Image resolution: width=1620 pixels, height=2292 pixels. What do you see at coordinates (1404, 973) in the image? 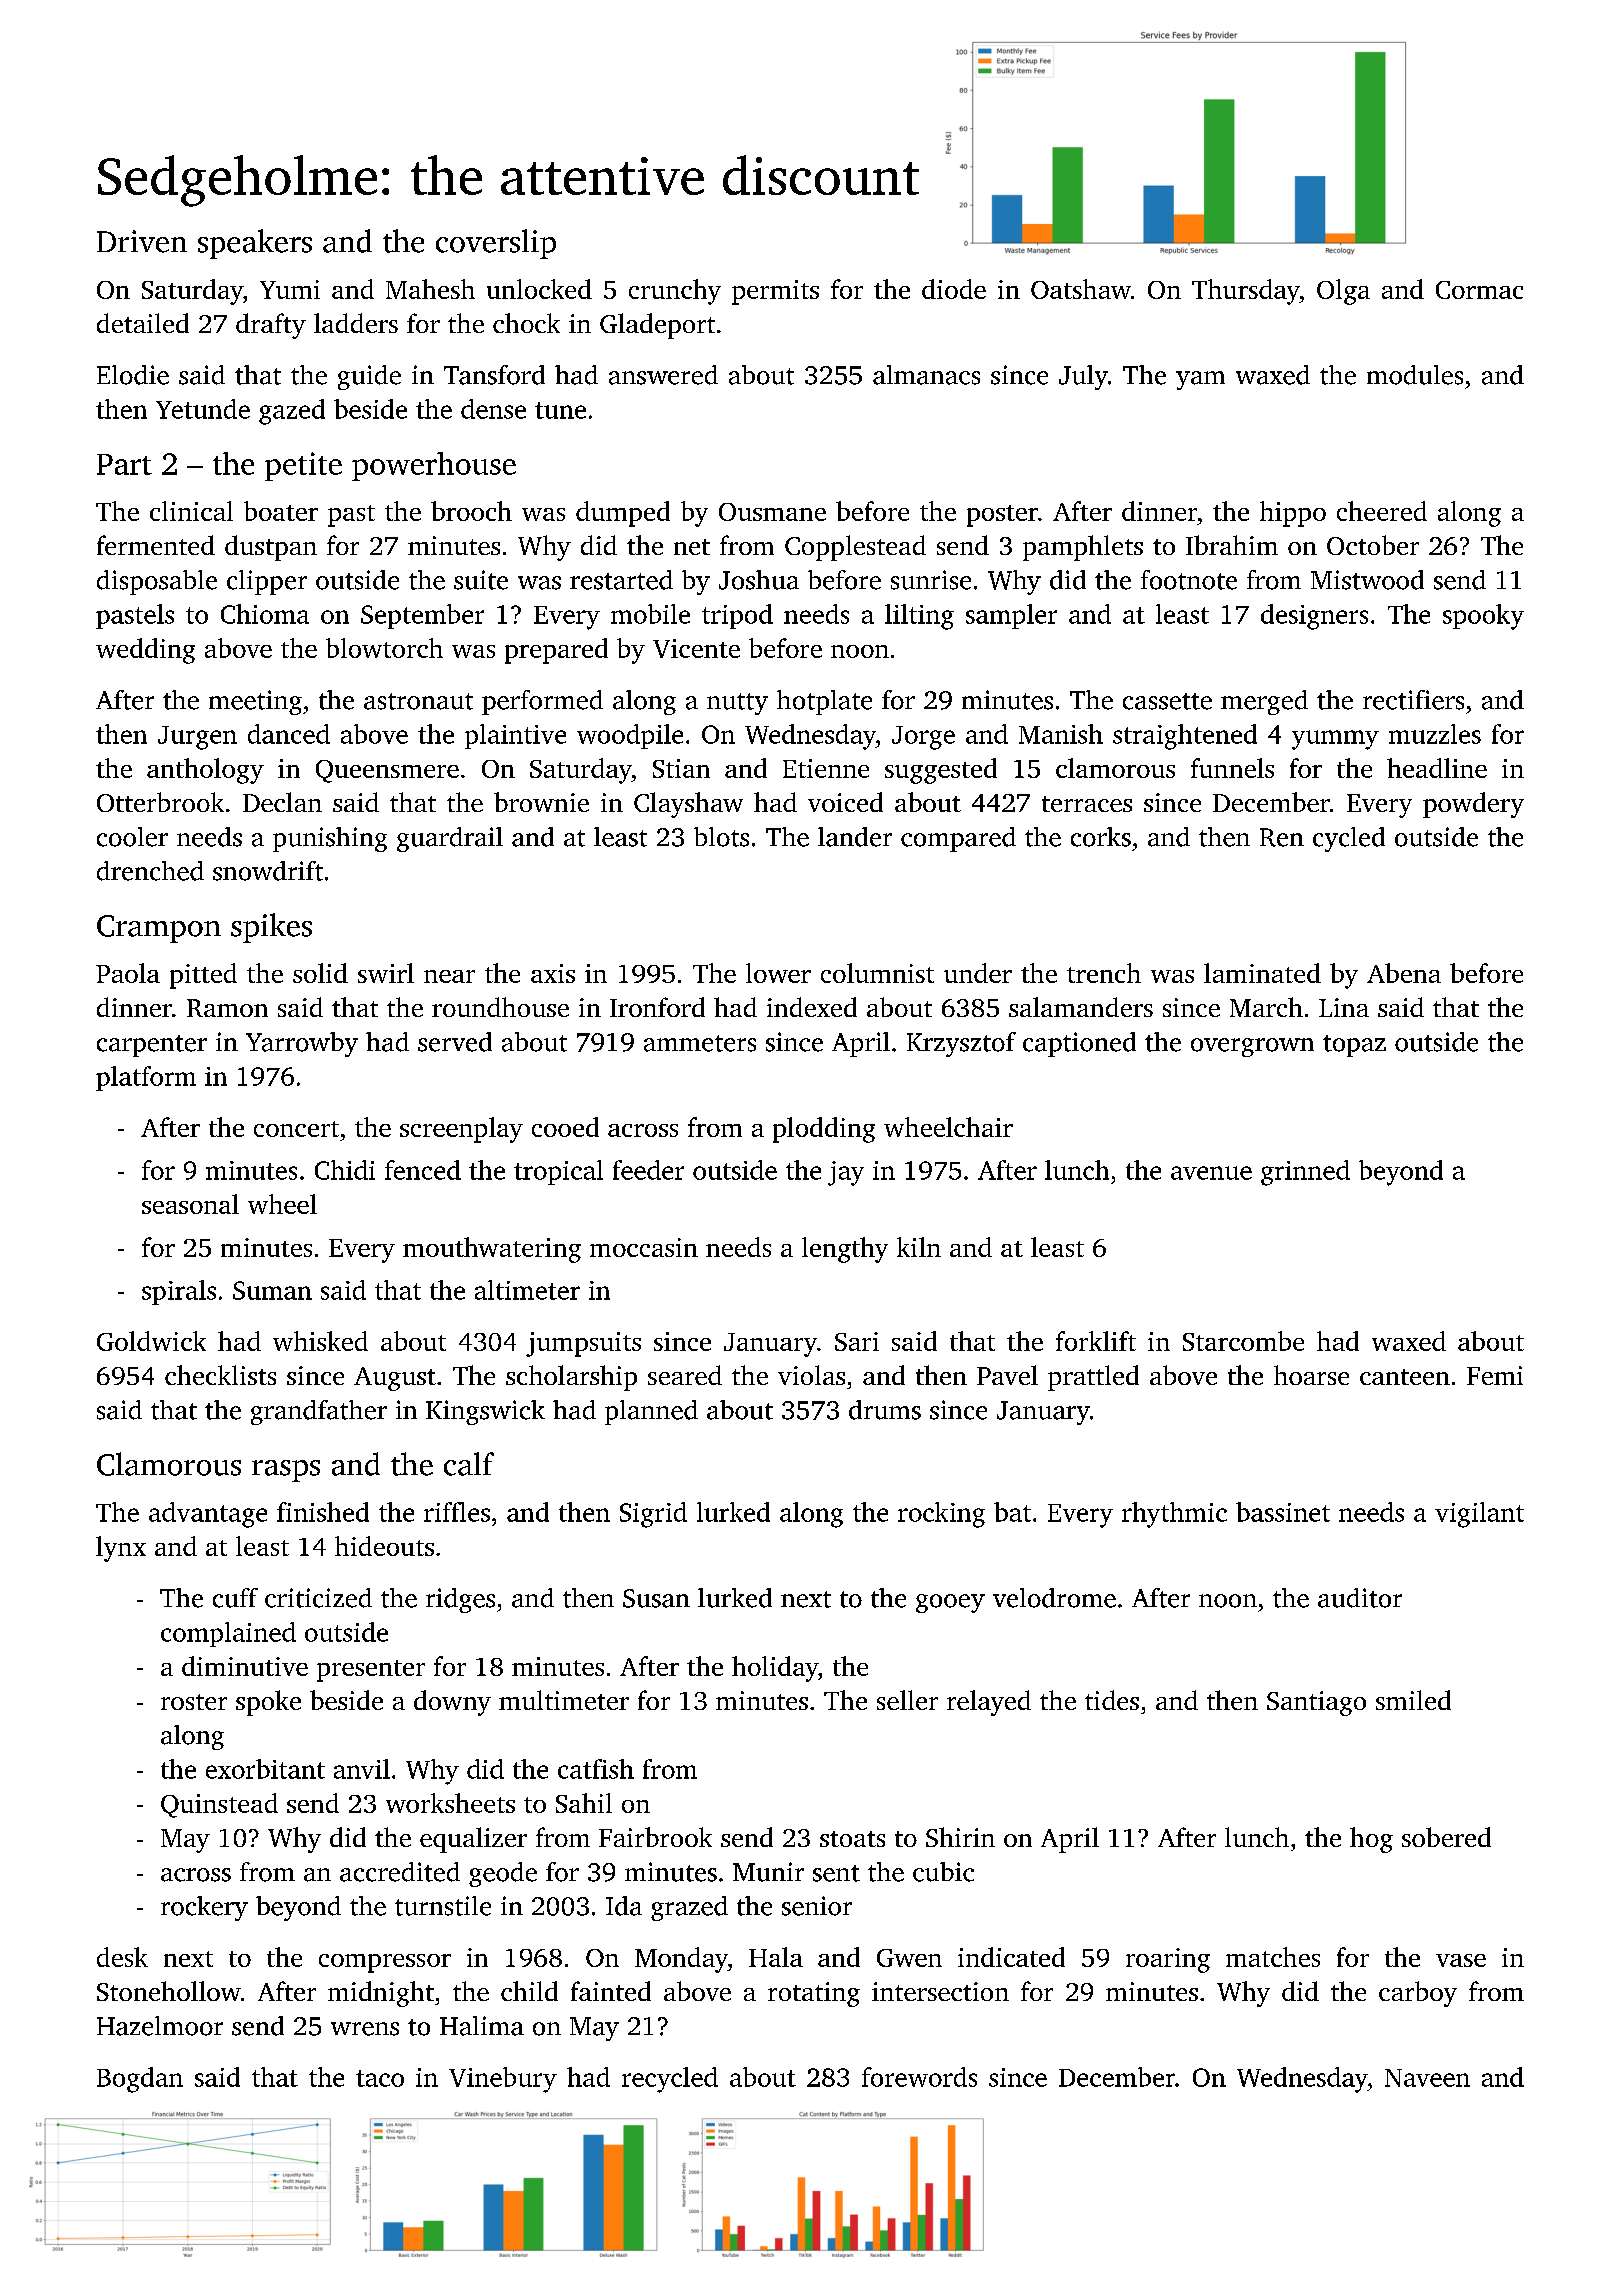
I see `Abena` at bounding box center [1404, 973].
